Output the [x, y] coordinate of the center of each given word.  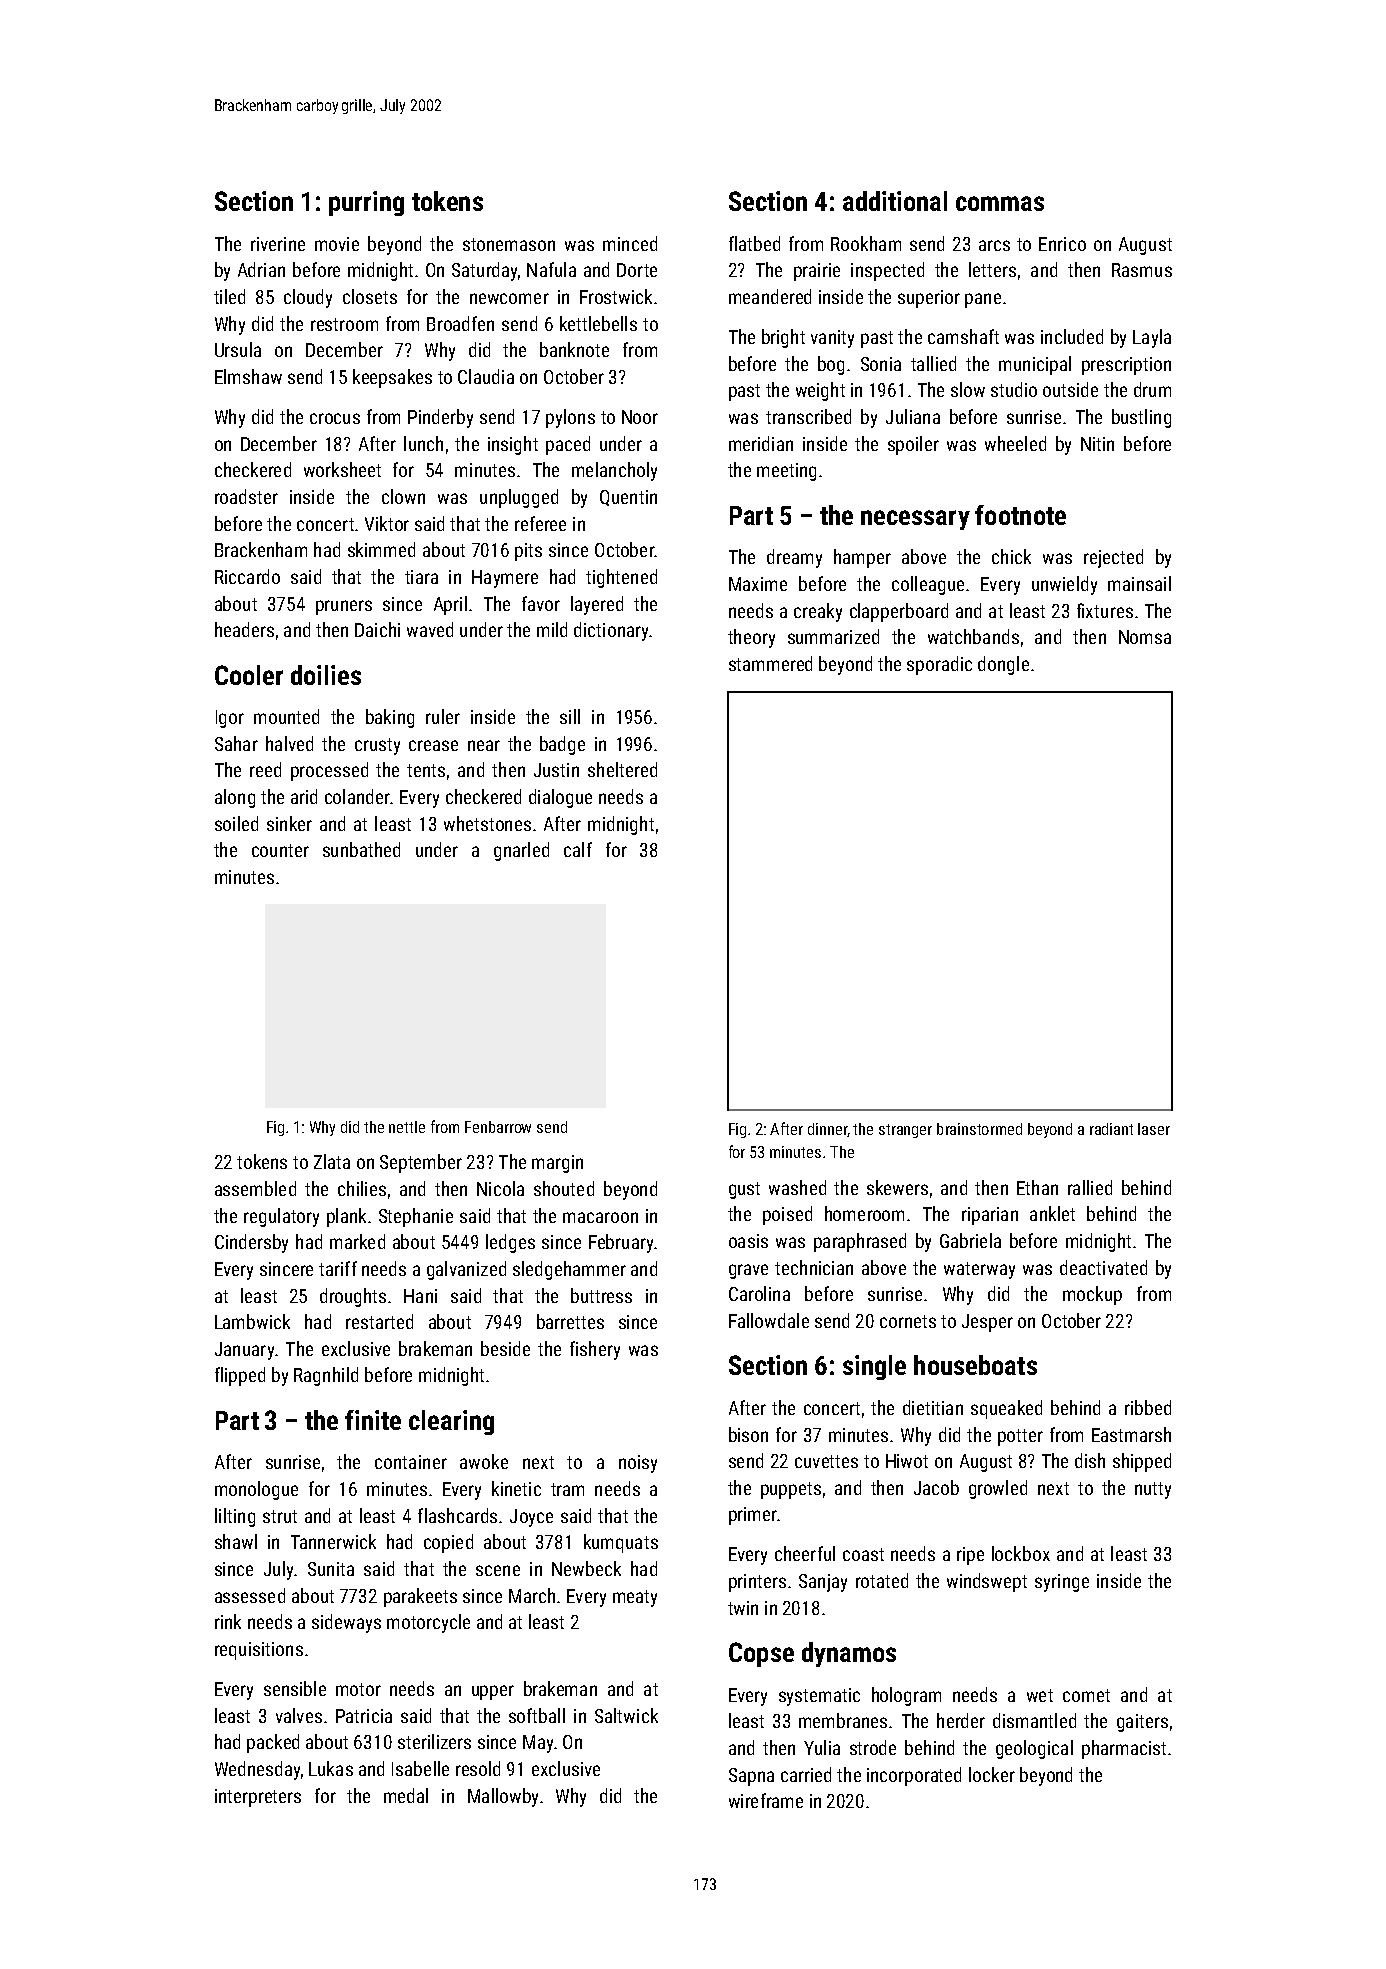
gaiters [1142, 1723]
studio [1014, 389]
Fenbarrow [498, 1127]
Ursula [238, 349]
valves [299, 1715]
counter [280, 850]
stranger [905, 1131]
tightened [621, 578]
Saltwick [626, 1715]
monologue [256, 1490]
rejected [1113, 558]
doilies [326, 675]
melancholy [614, 471]
